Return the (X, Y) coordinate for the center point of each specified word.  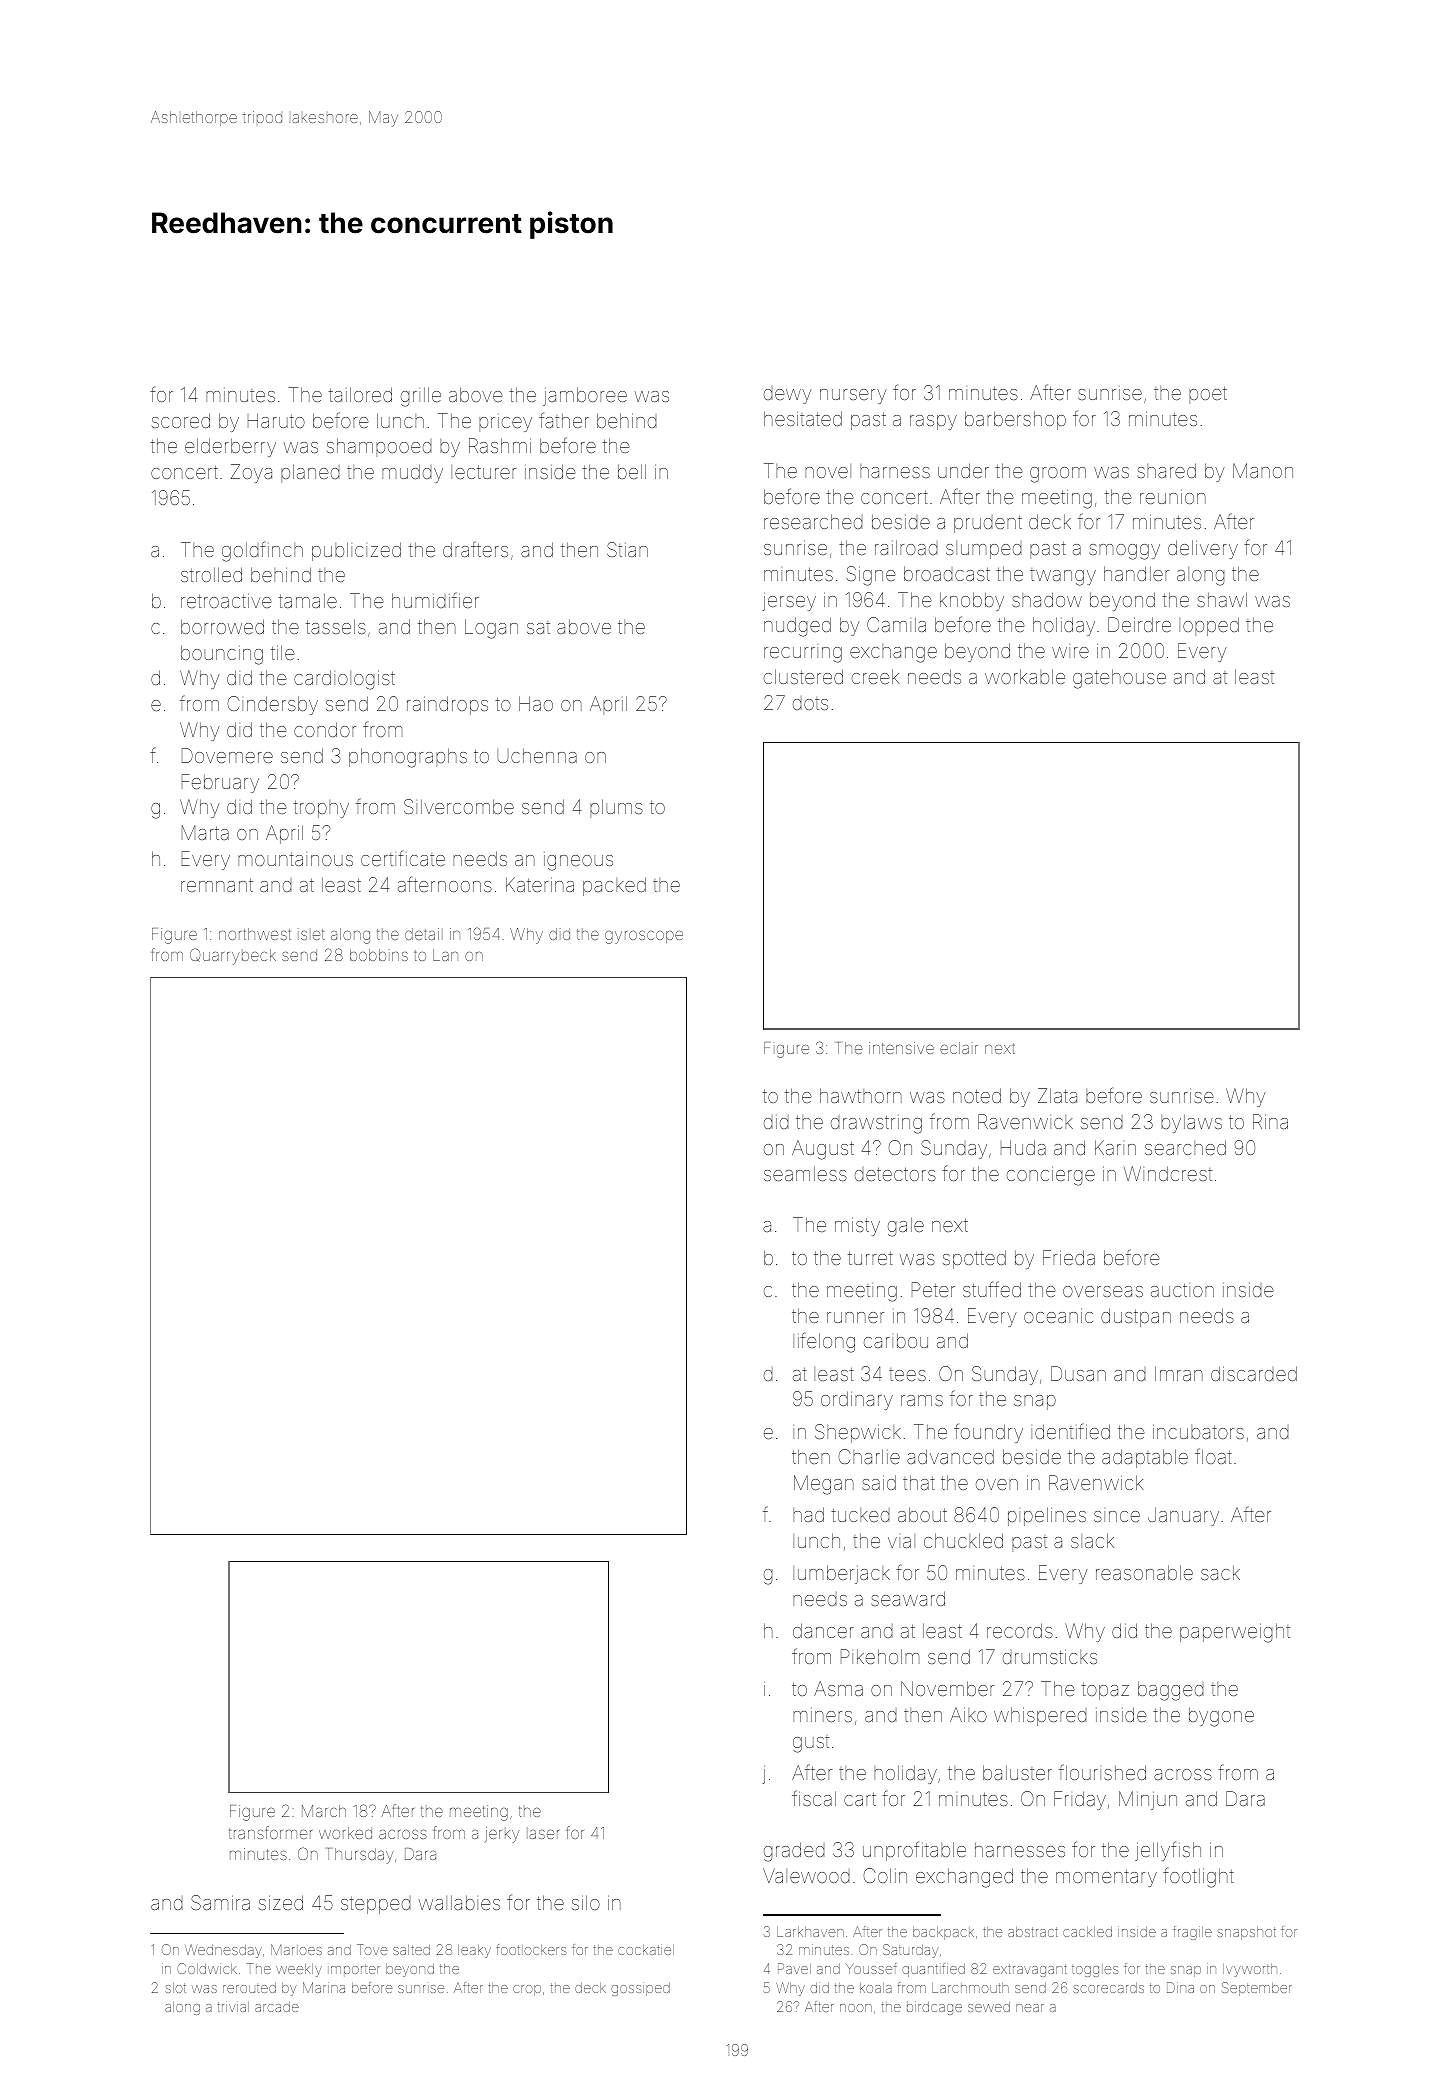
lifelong (824, 1342)
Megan (824, 1485)
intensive (901, 1048)
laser (543, 1833)
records (1020, 1630)
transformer (270, 1832)
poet (1208, 395)
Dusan (1078, 1373)
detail (424, 934)
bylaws (1191, 1123)
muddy (412, 473)
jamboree (585, 396)
